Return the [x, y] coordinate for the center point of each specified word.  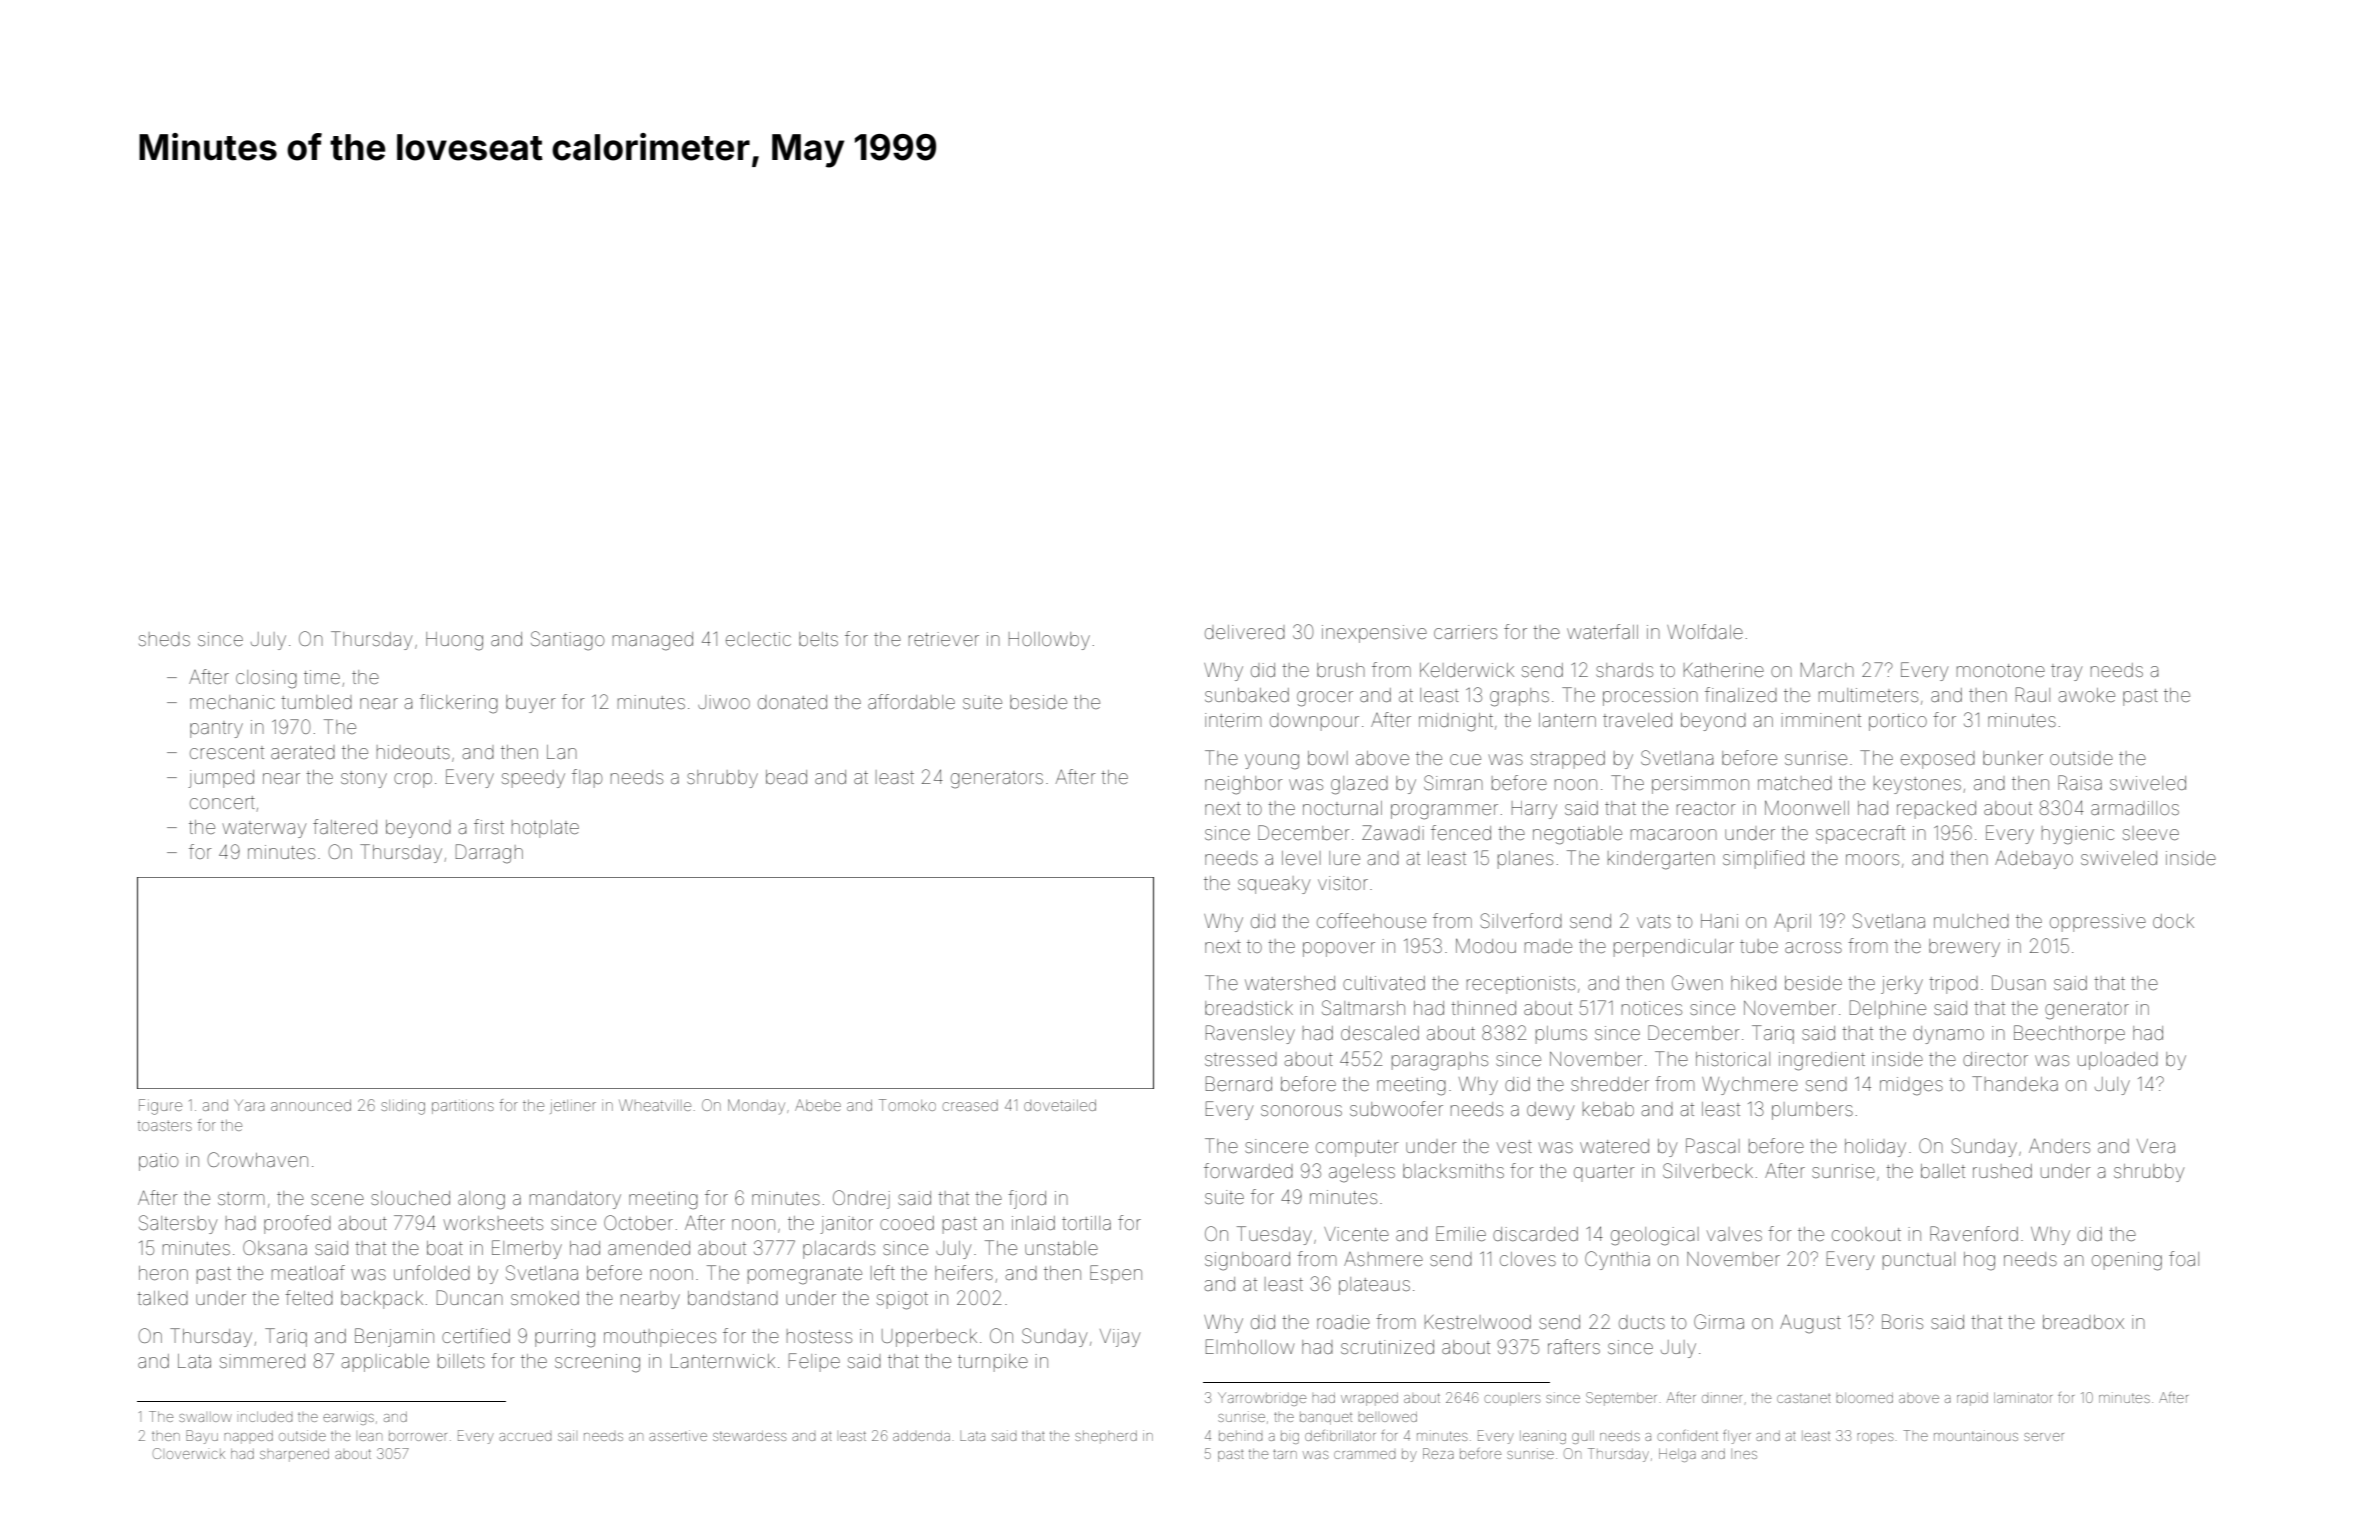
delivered [1245, 632]
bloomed [1864, 1398]
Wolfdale [1705, 631]
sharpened [294, 1455]
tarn [1285, 1454]
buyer [531, 704]
